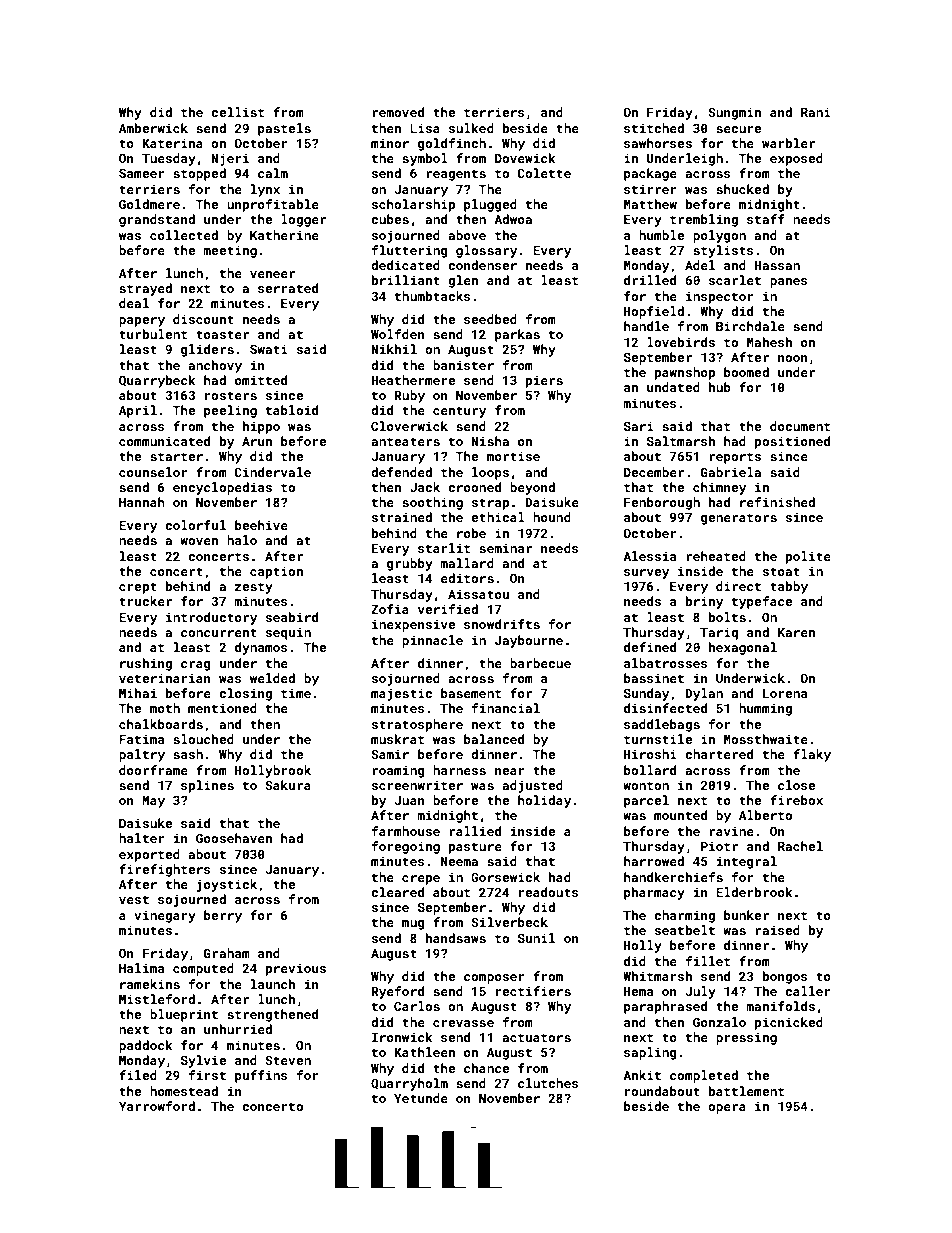 The height and width of the page is (1233, 952). I want to click on Alessia, so click(649, 556).
